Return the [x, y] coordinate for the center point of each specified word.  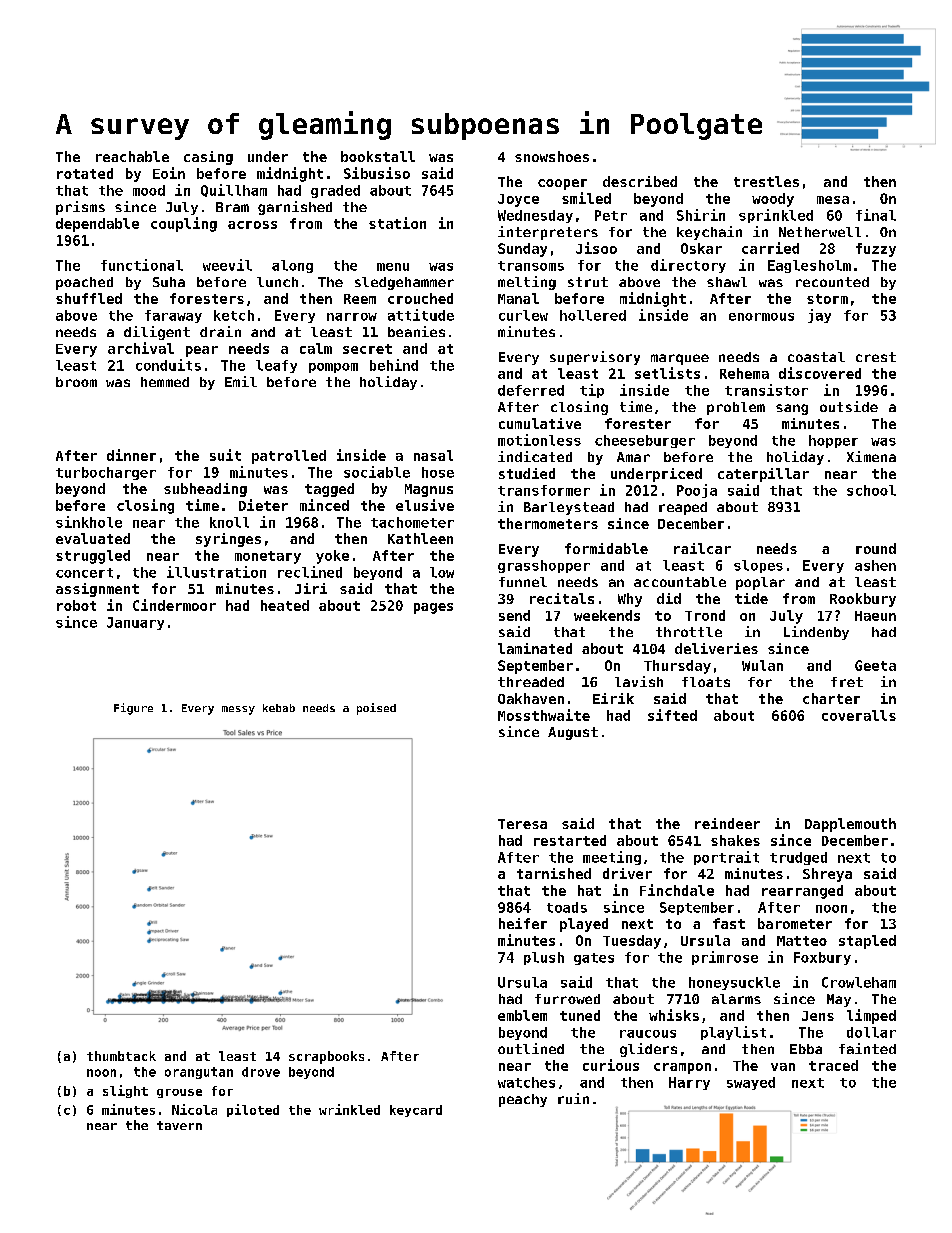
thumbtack [121, 1056]
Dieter [263, 505]
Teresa [522, 824]
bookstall [378, 156]
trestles [766, 181]
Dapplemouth [850, 825]
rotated [85, 173]
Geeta [875, 665]
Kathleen [420, 538]
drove [261, 1072]
